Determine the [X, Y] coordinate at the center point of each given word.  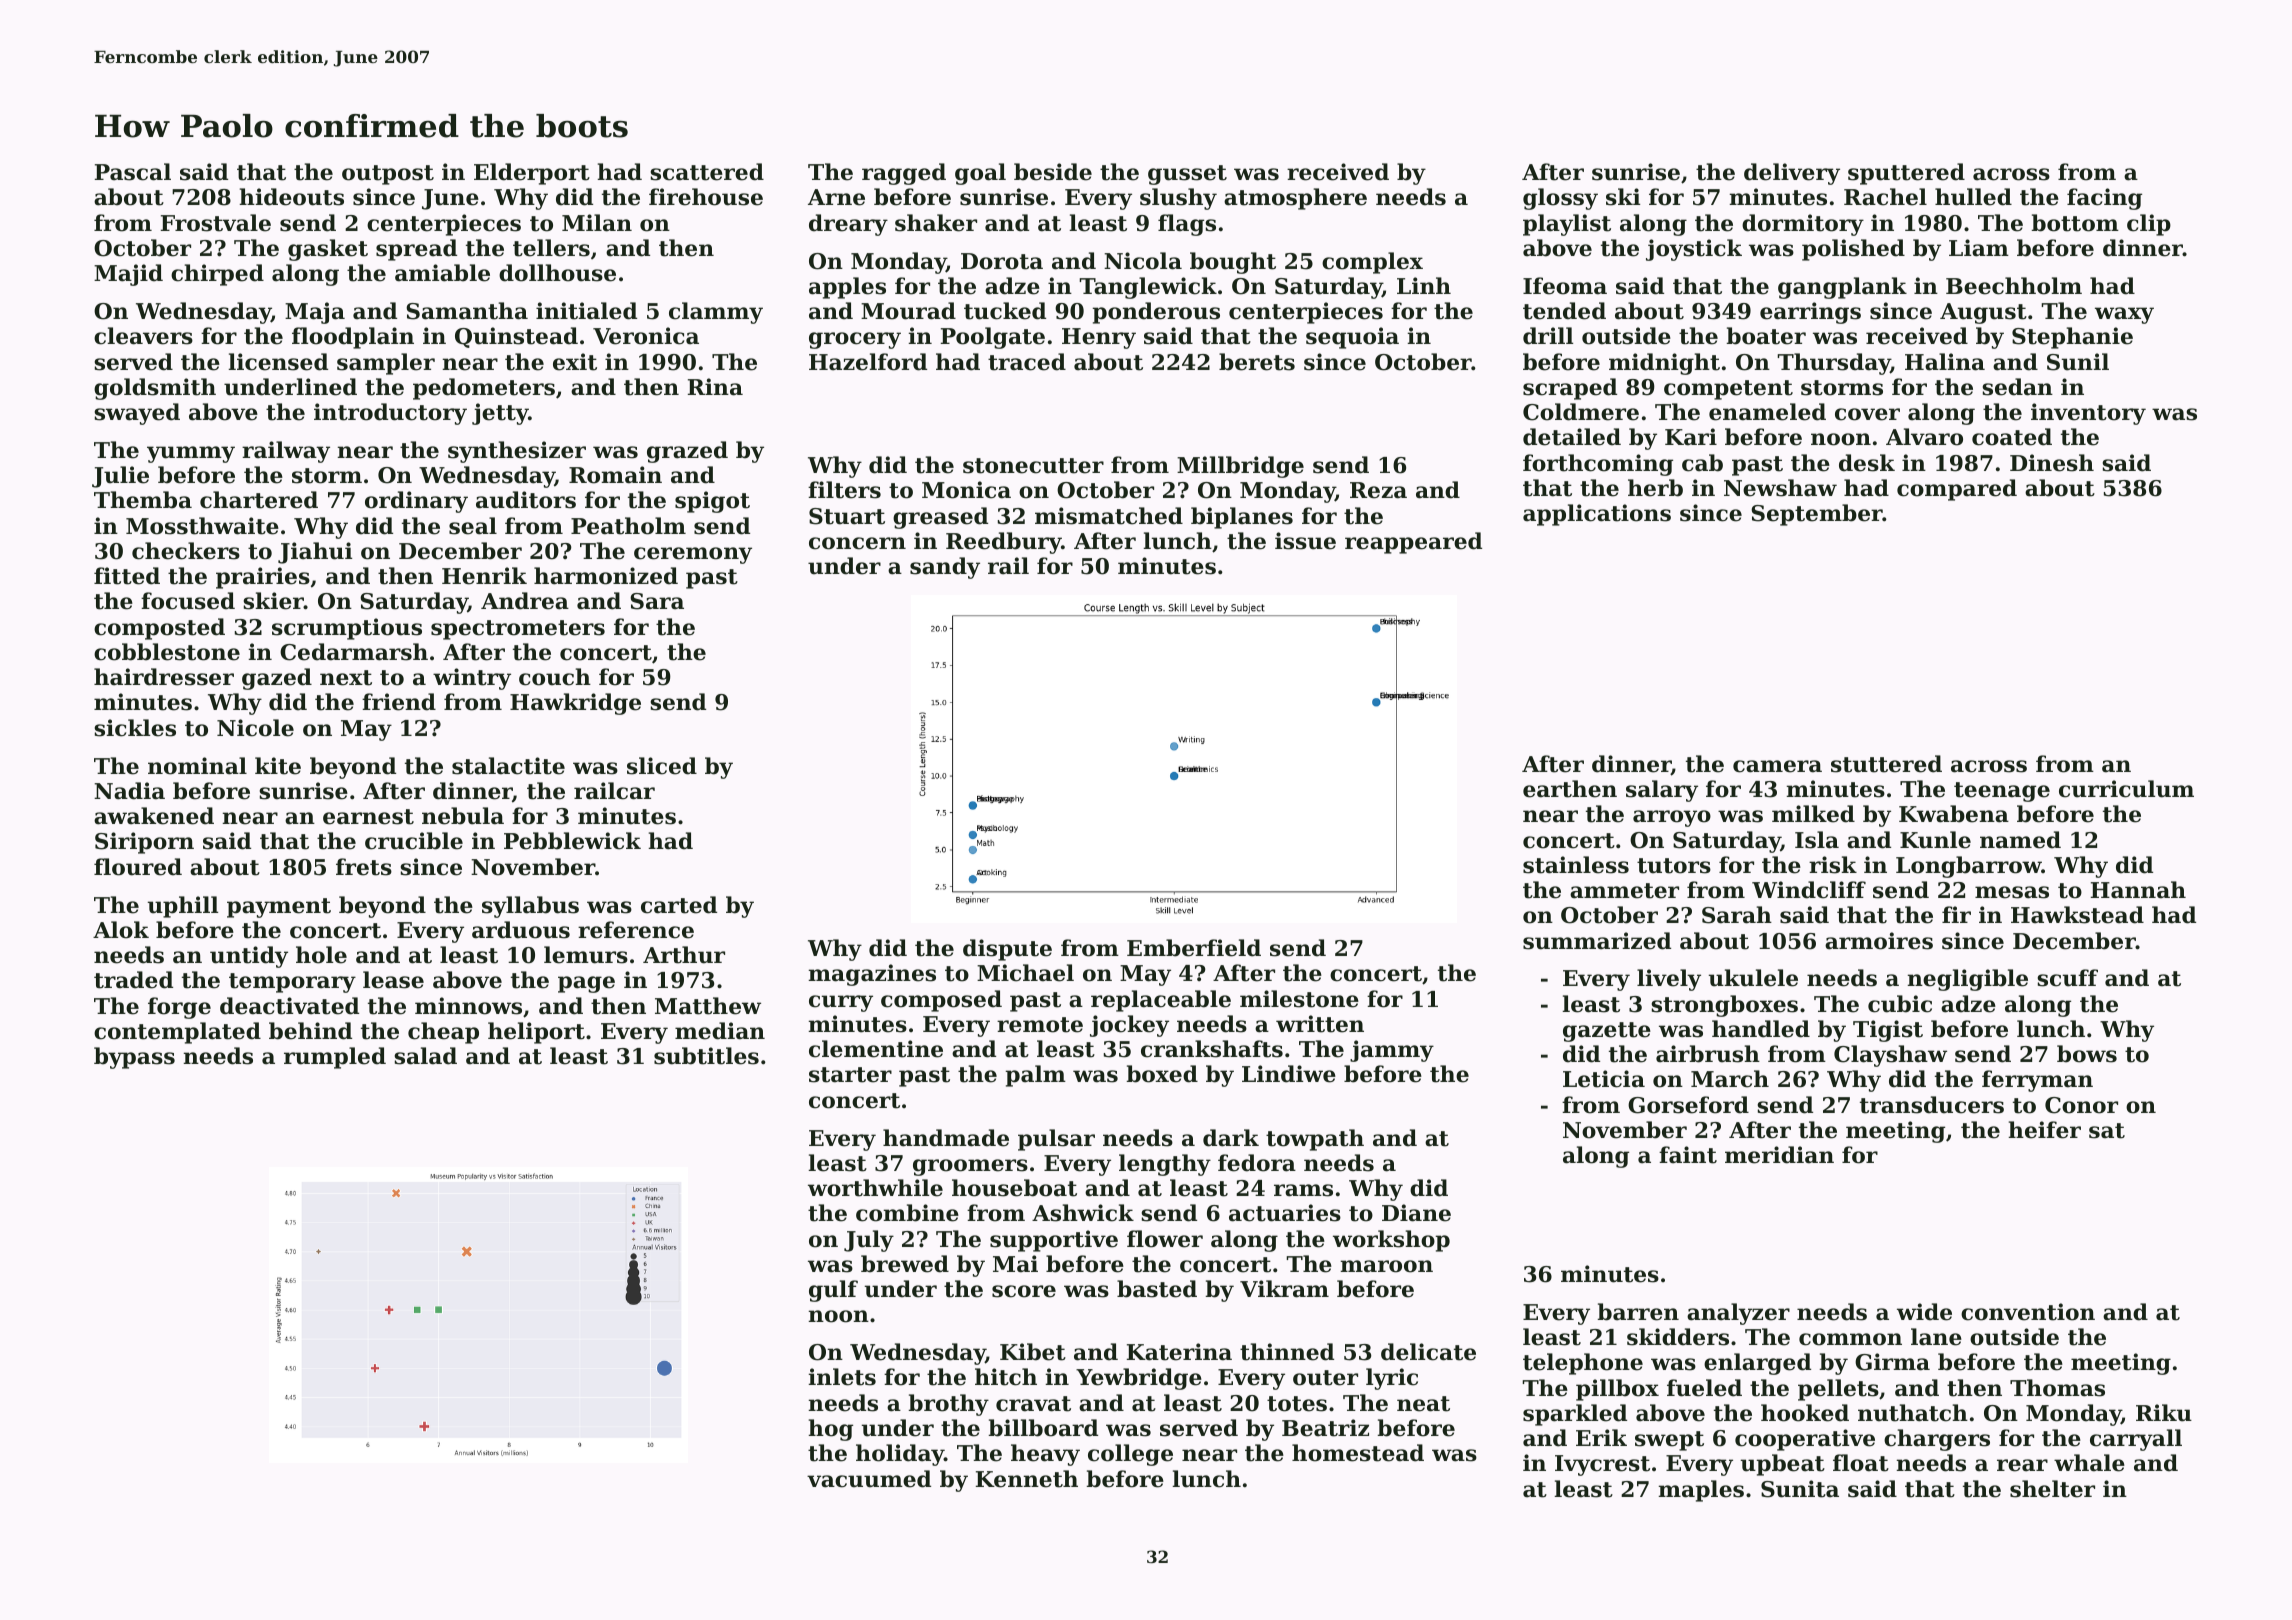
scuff [2067, 978]
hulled [1973, 197]
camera [1777, 766]
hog [830, 1430]
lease [393, 980]
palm [1035, 1076]
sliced [662, 766]
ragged [904, 174]
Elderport [532, 174]
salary [1662, 791]
